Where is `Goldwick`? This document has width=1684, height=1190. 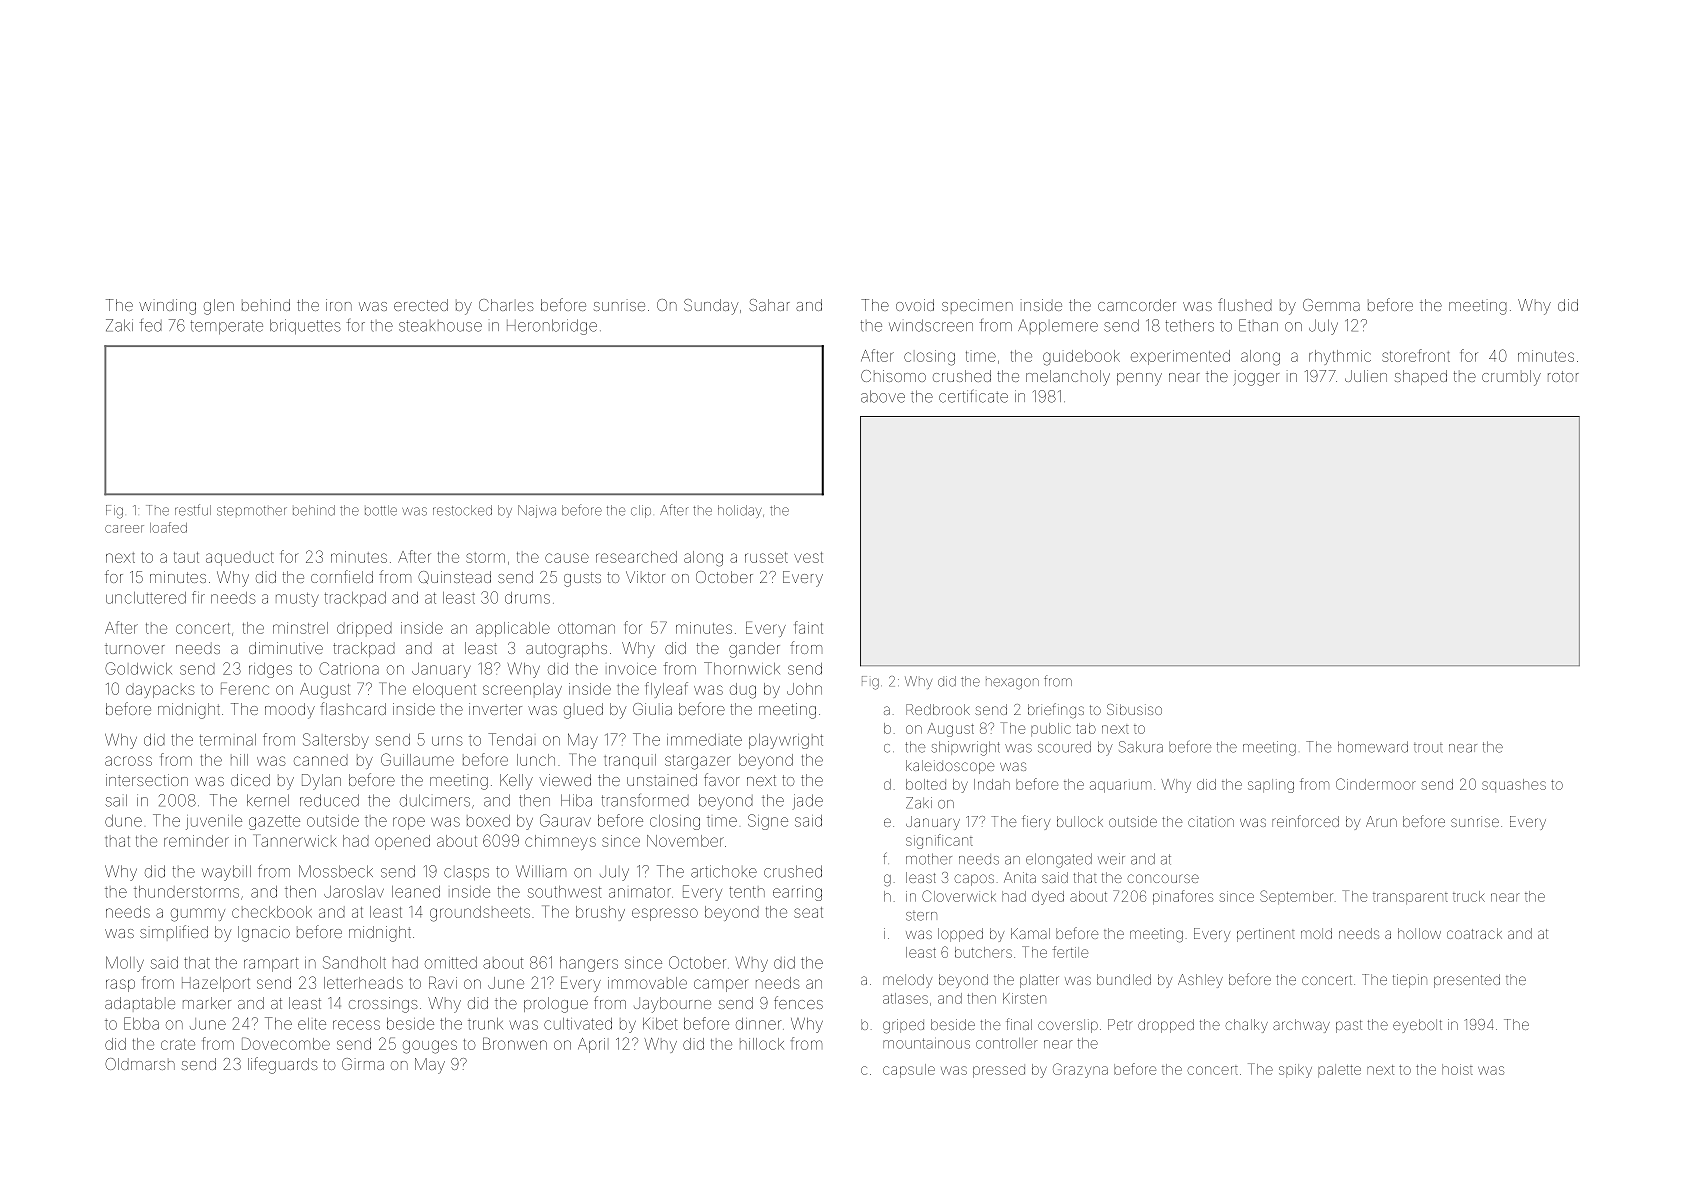 Goldwick is located at coordinates (138, 668).
